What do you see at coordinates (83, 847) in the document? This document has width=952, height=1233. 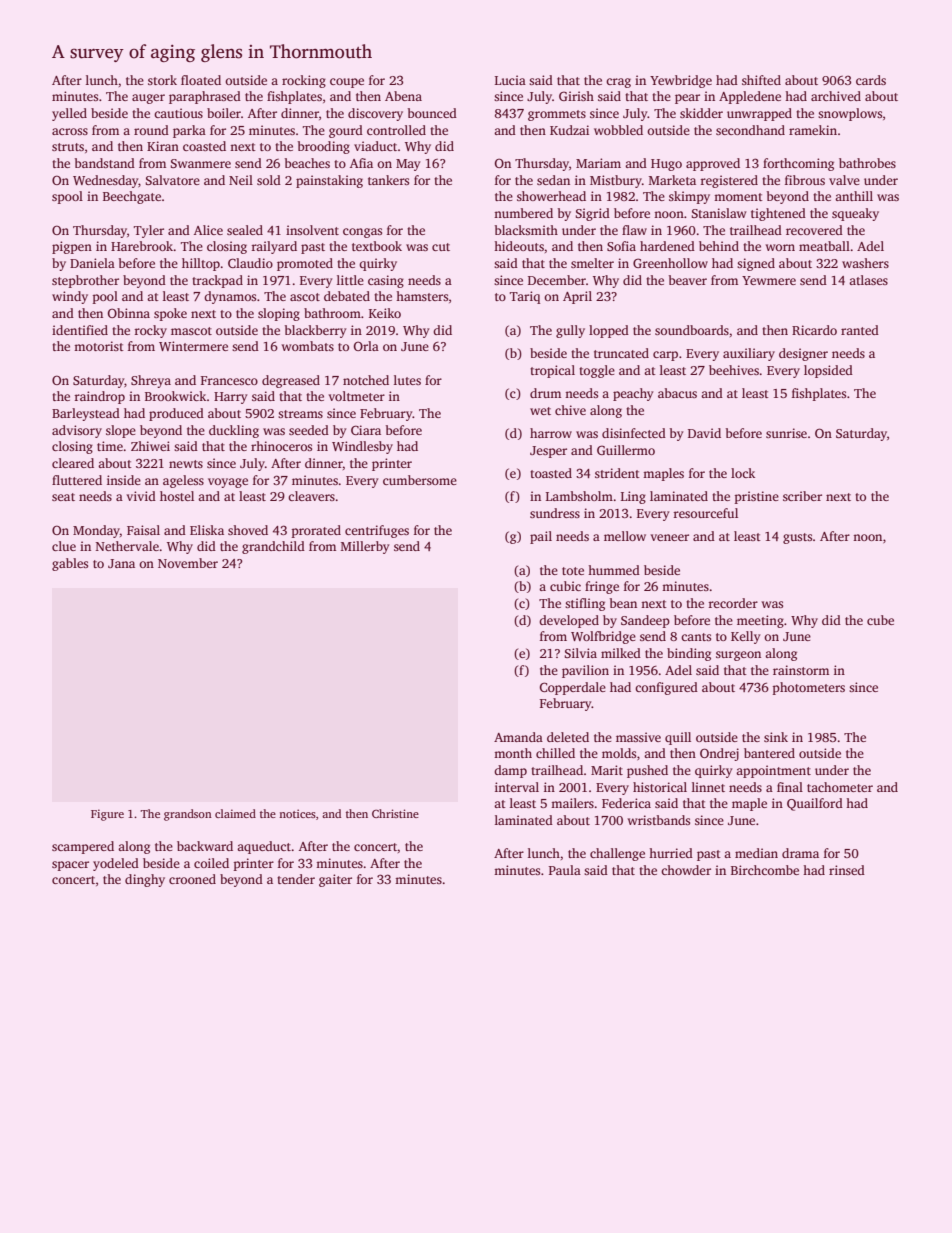 I see `scampered` at bounding box center [83, 847].
